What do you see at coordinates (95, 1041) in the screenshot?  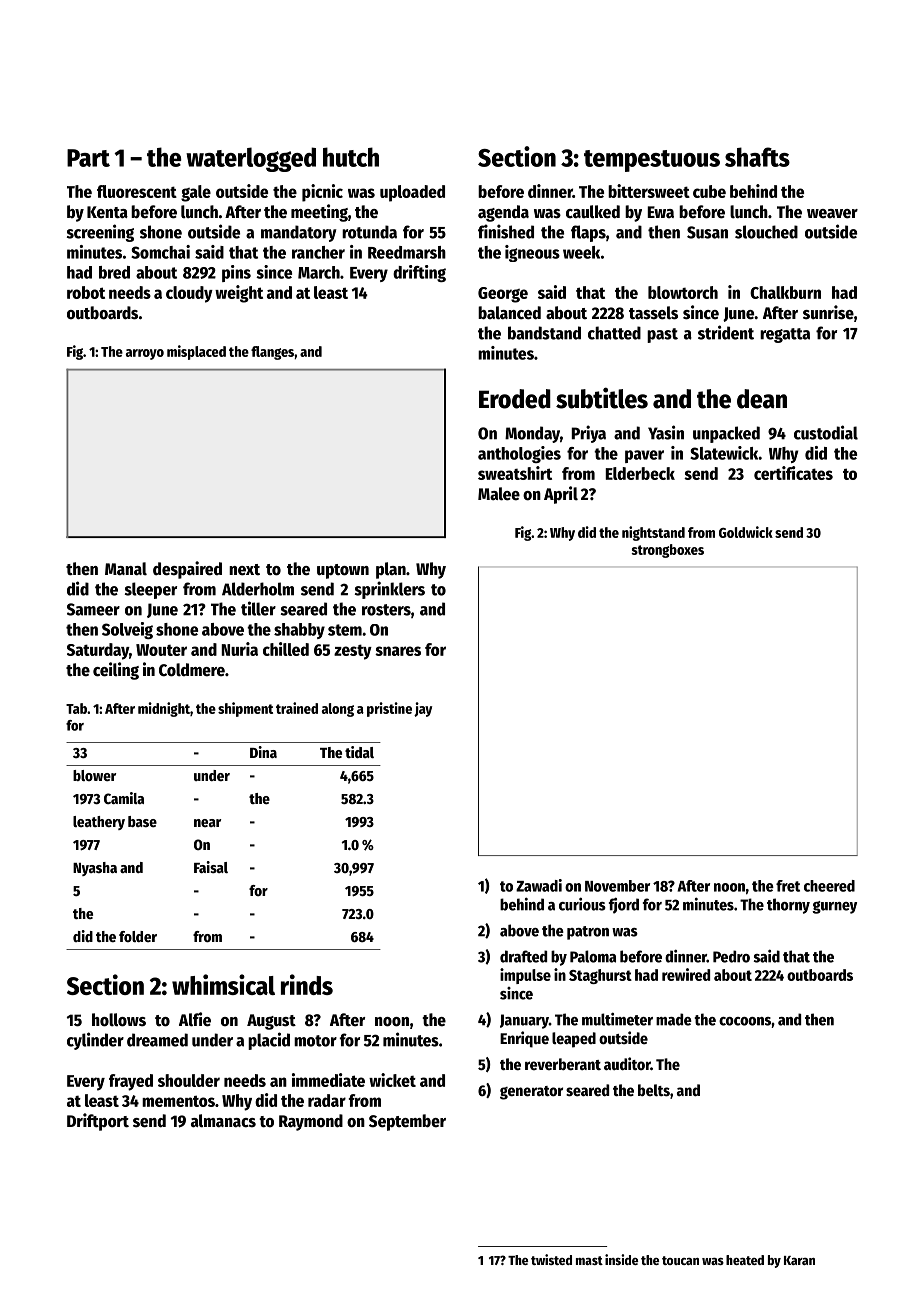 I see `cylinder` at bounding box center [95, 1041].
